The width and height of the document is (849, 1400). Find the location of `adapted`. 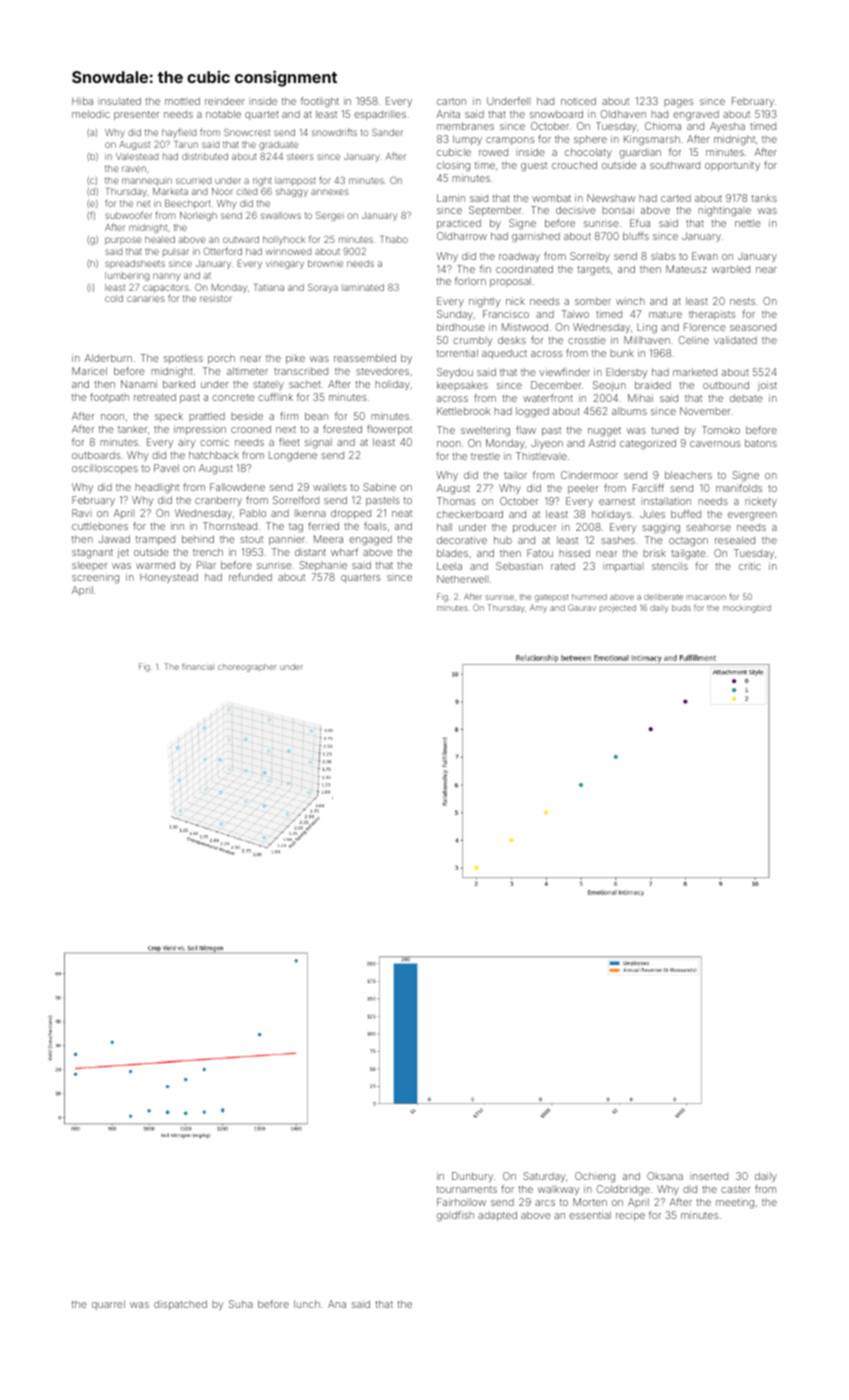

adapted is located at coordinates (497, 1216).
